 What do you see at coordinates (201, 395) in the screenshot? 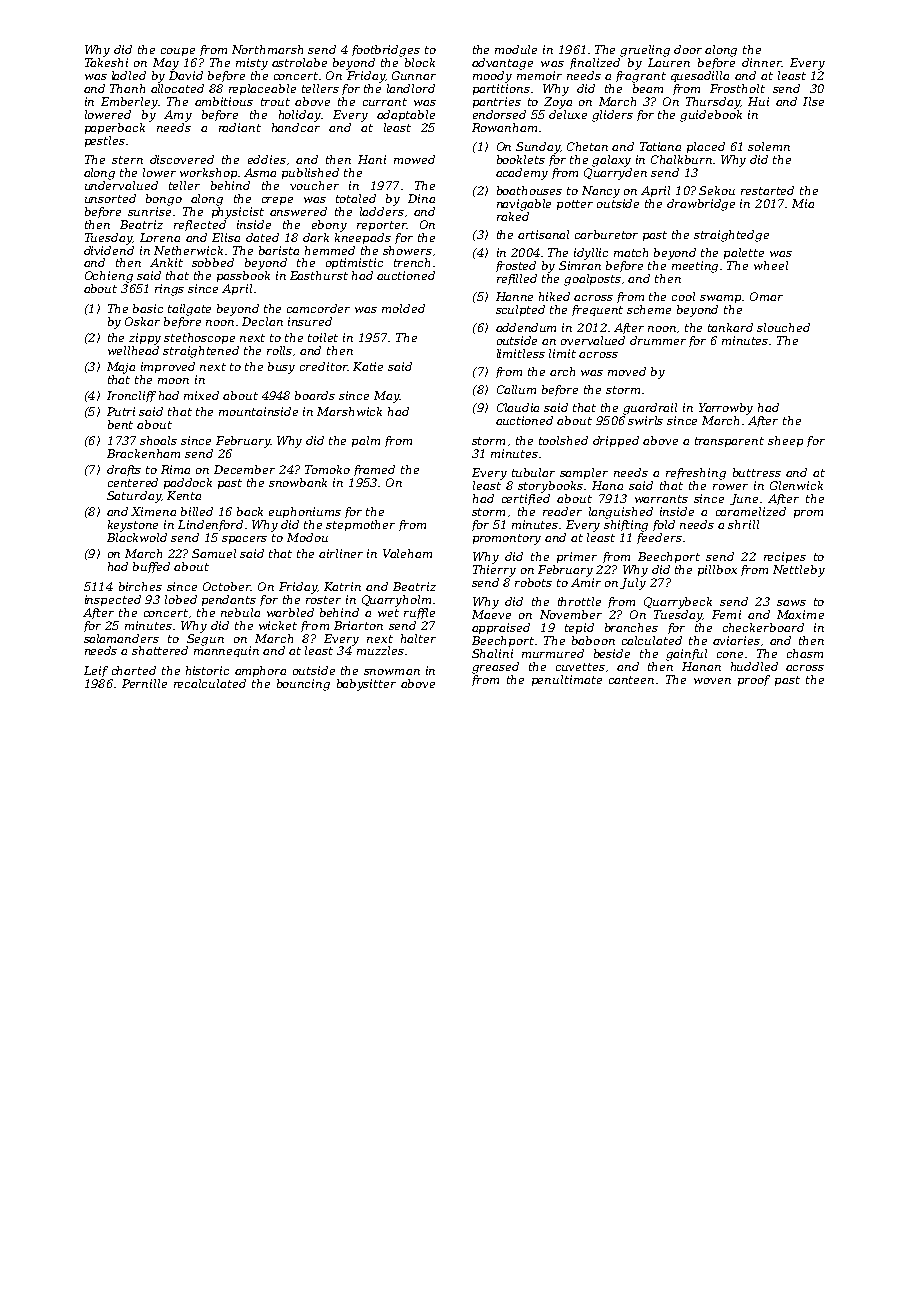
I see `mixed` at bounding box center [201, 395].
